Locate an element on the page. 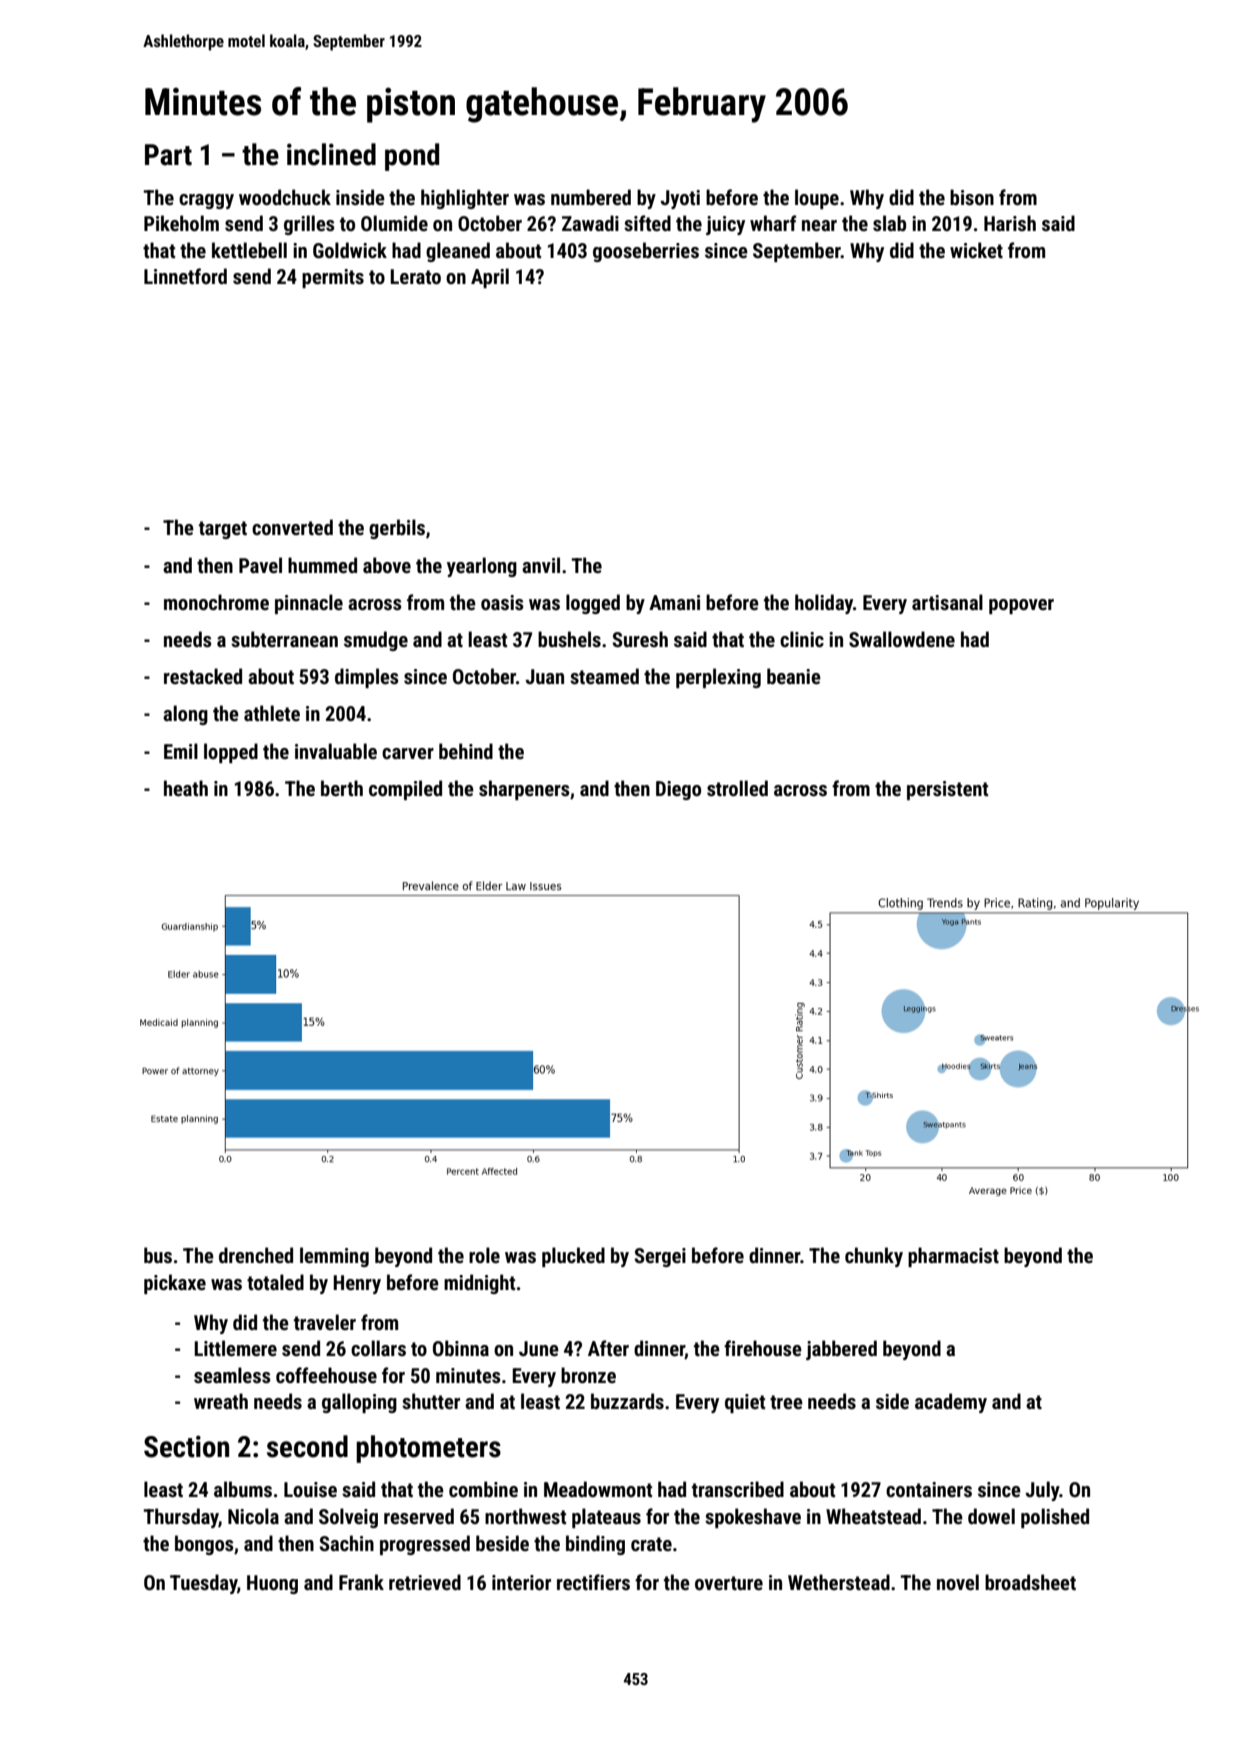  Diego is located at coordinates (678, 790).
